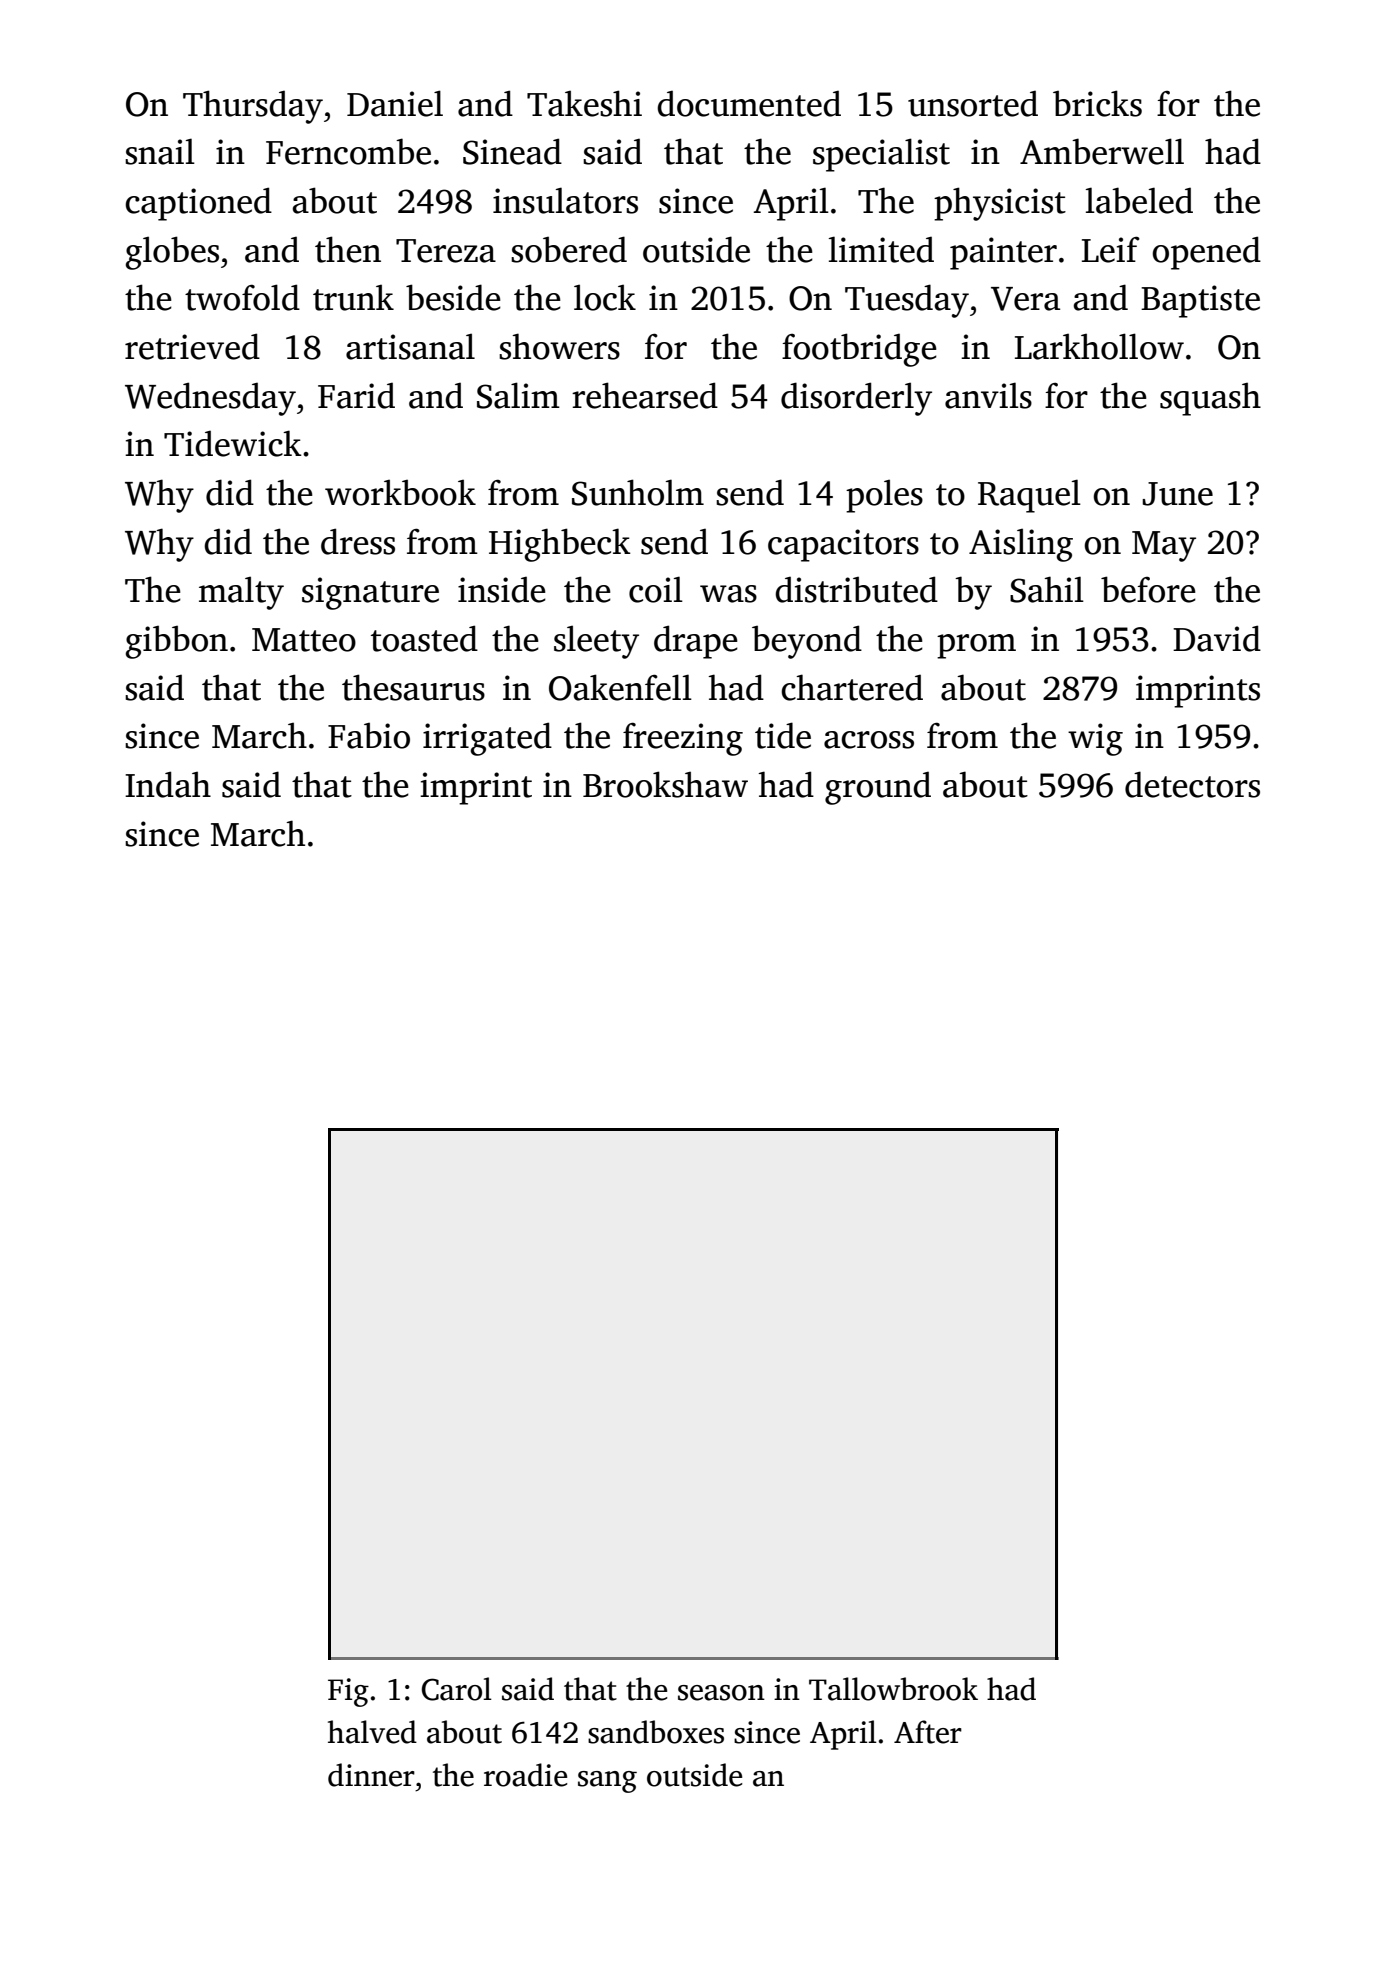 This document has height=1969, width=1386. Describe the element at coordinates (395, 103) in the document. I see `Daniel` at that location.
